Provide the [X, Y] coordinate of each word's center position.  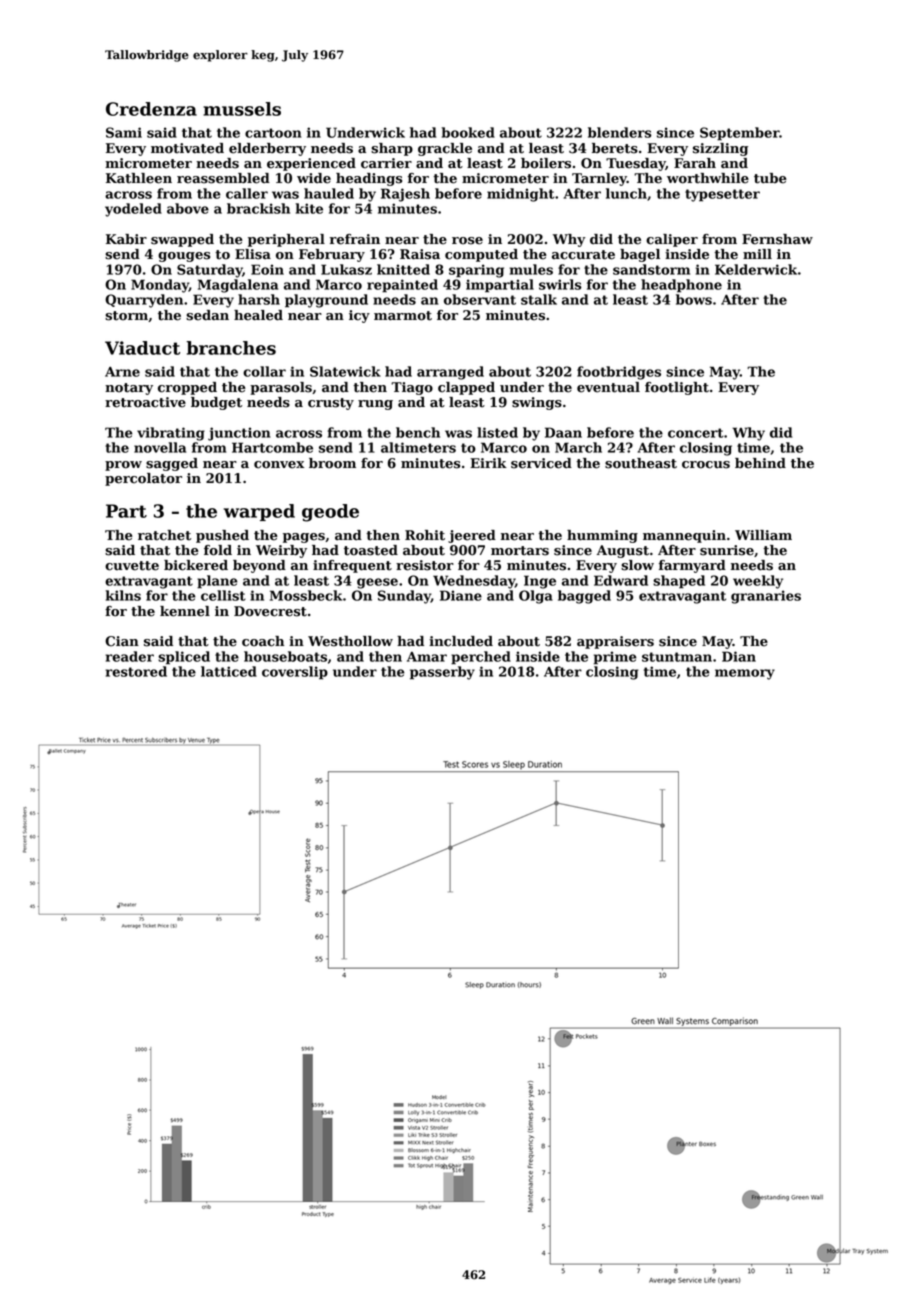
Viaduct [142, 348]
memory [745, 674]
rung [375, 405]
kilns [123, 595]
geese [377, 583]
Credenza [151, 109]
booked [468, 132]
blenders [620, 132]
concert [696, 433]
